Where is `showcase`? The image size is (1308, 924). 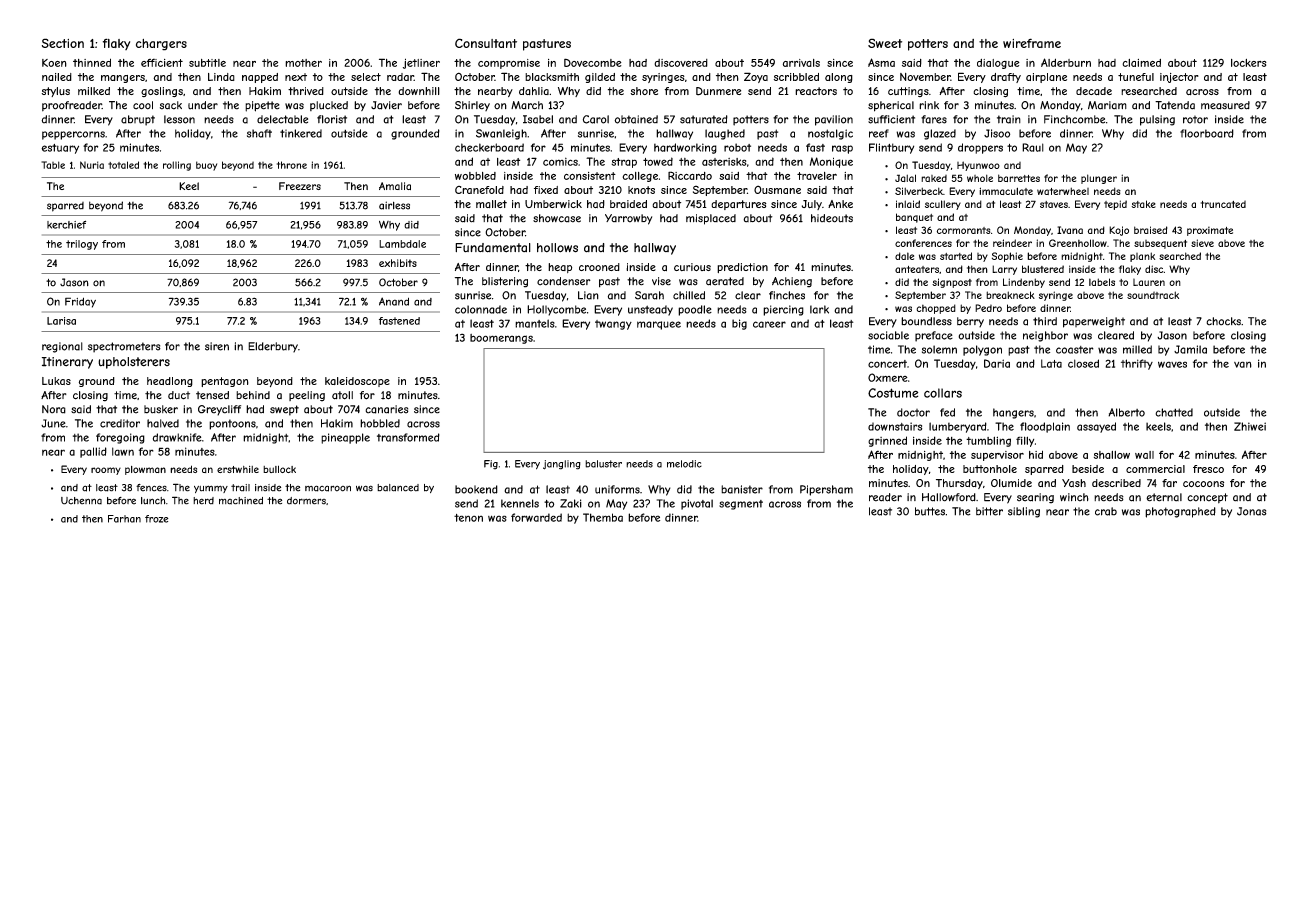
showcase is located at coordinates (557, 218).
